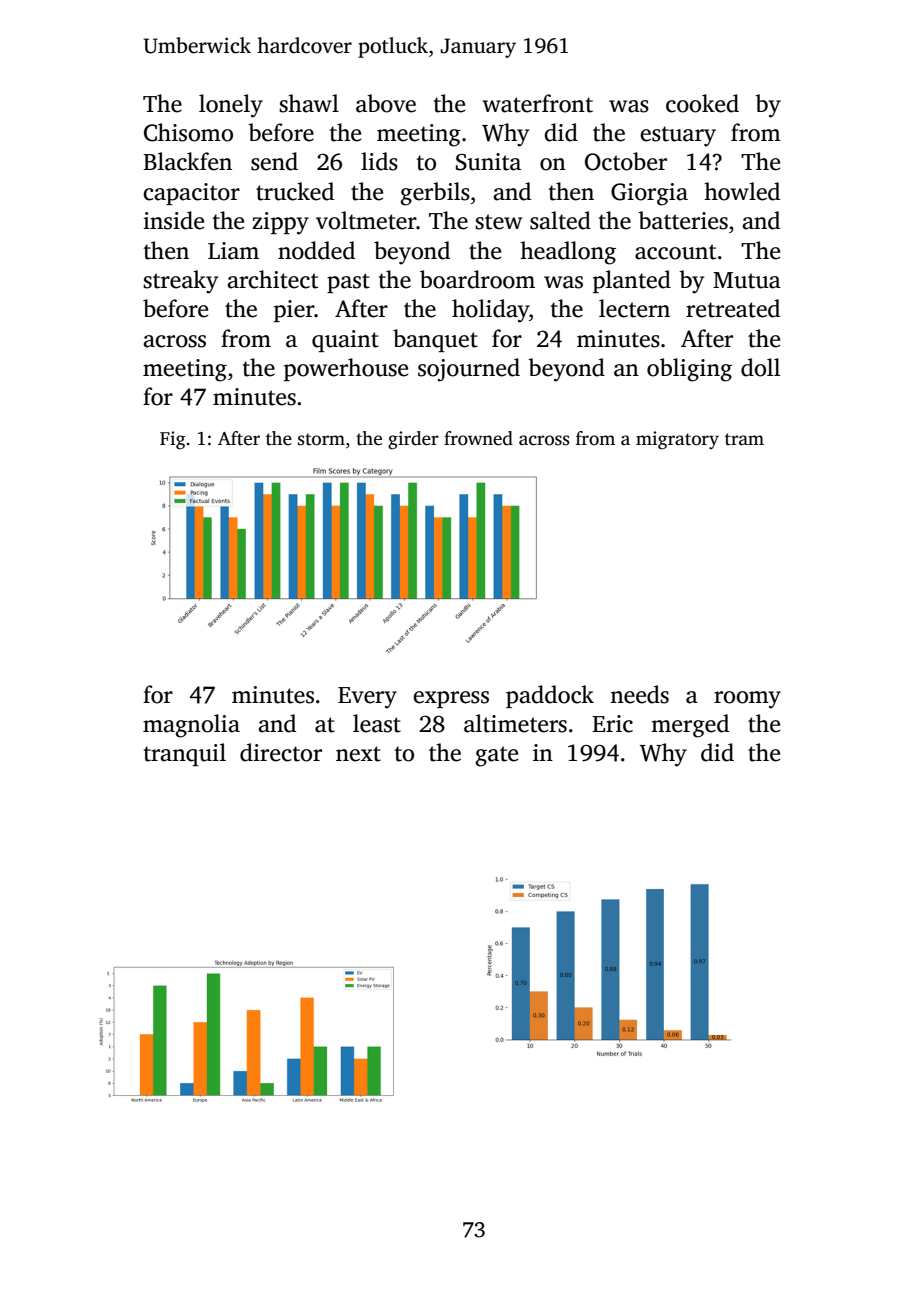  Describe the element at coordinates (367, 698) in the page. I see `Every` at that location.
